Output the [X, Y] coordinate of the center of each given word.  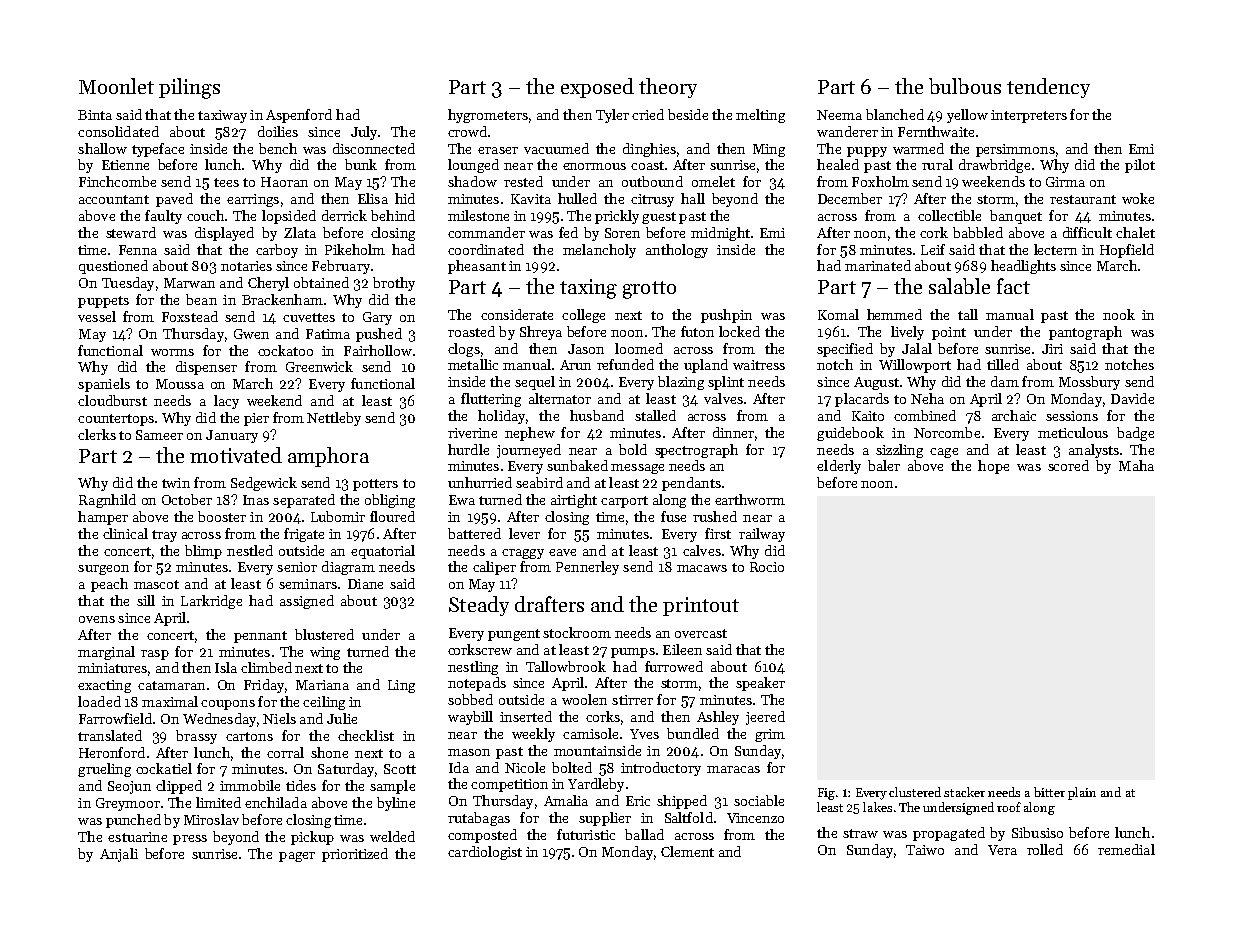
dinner [733, 432]
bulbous [965, 86]
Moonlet [116, 86]
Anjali [119, 855]
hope [993, 467]
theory [668, 88]
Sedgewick [264, 484]
